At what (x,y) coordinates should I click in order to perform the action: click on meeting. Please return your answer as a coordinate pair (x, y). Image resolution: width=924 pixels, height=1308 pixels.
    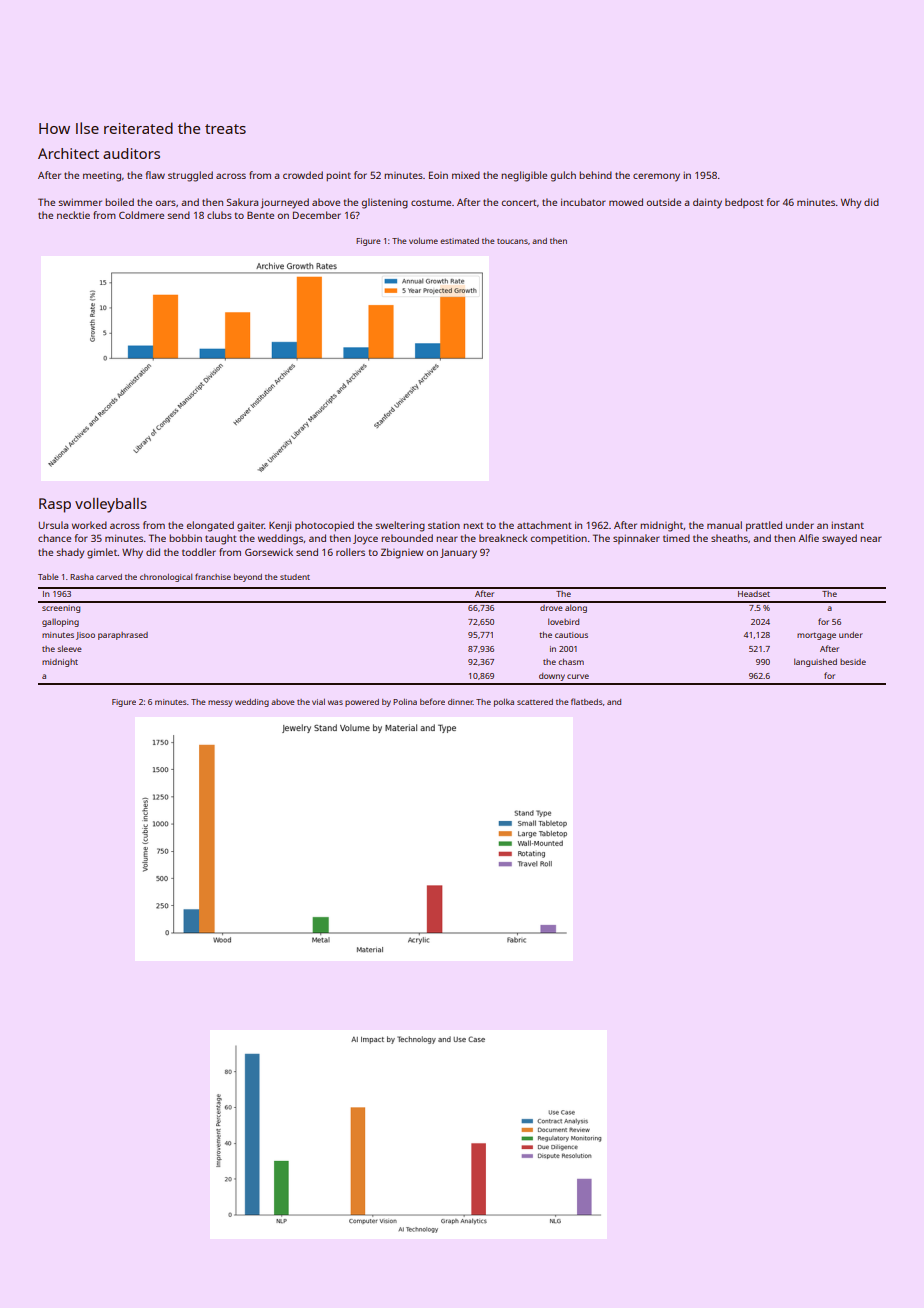
    Looking at the image, I should click on (102, 177).
